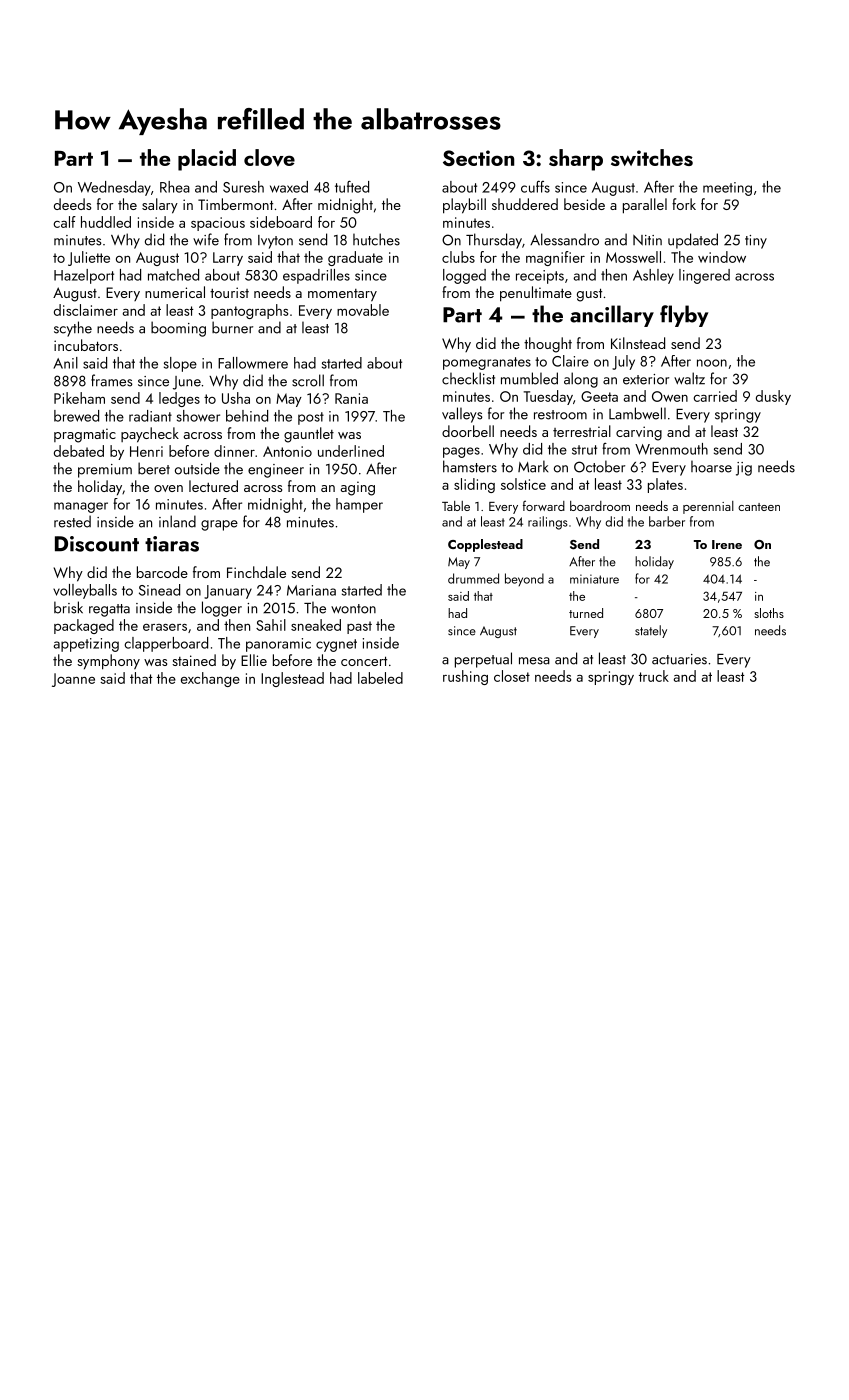  I want to click on doorbell, so click(468, 431).
